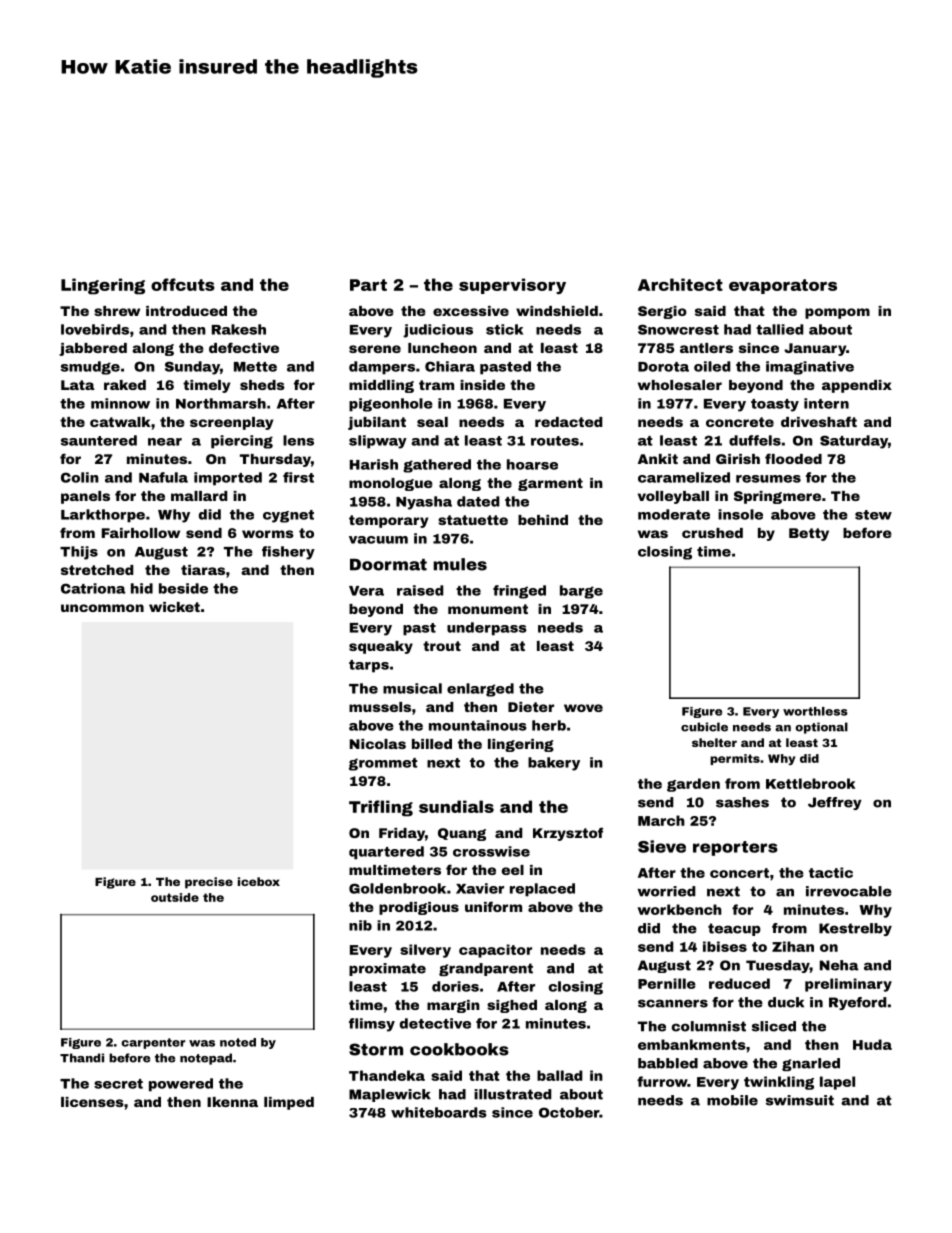  What do you see at coordinates (360, 925) in the document?
I see `nib` at bounding box center [360, 925].
